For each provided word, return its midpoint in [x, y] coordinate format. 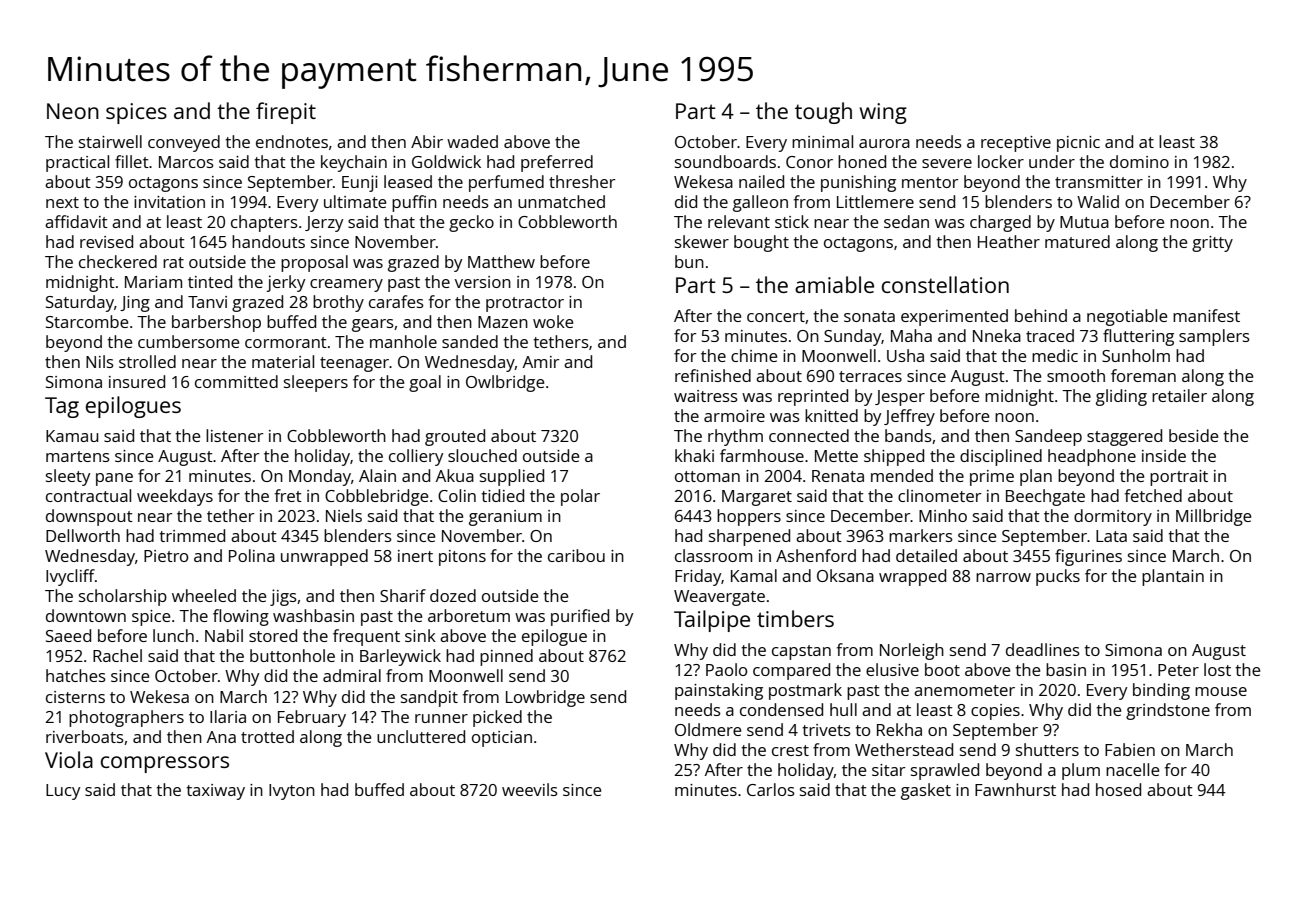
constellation [945, 284]
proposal [314, 263]
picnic [1078, 144]
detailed [926, 555]
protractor [525, 304]
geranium [505, 518]
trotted [267, 736]
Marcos [186, 162]
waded [472, 141]
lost [1217, 669]
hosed [1118, 789]
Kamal [754, 575]
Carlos [771, 789]
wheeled [204, 595]
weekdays [175, 497]
